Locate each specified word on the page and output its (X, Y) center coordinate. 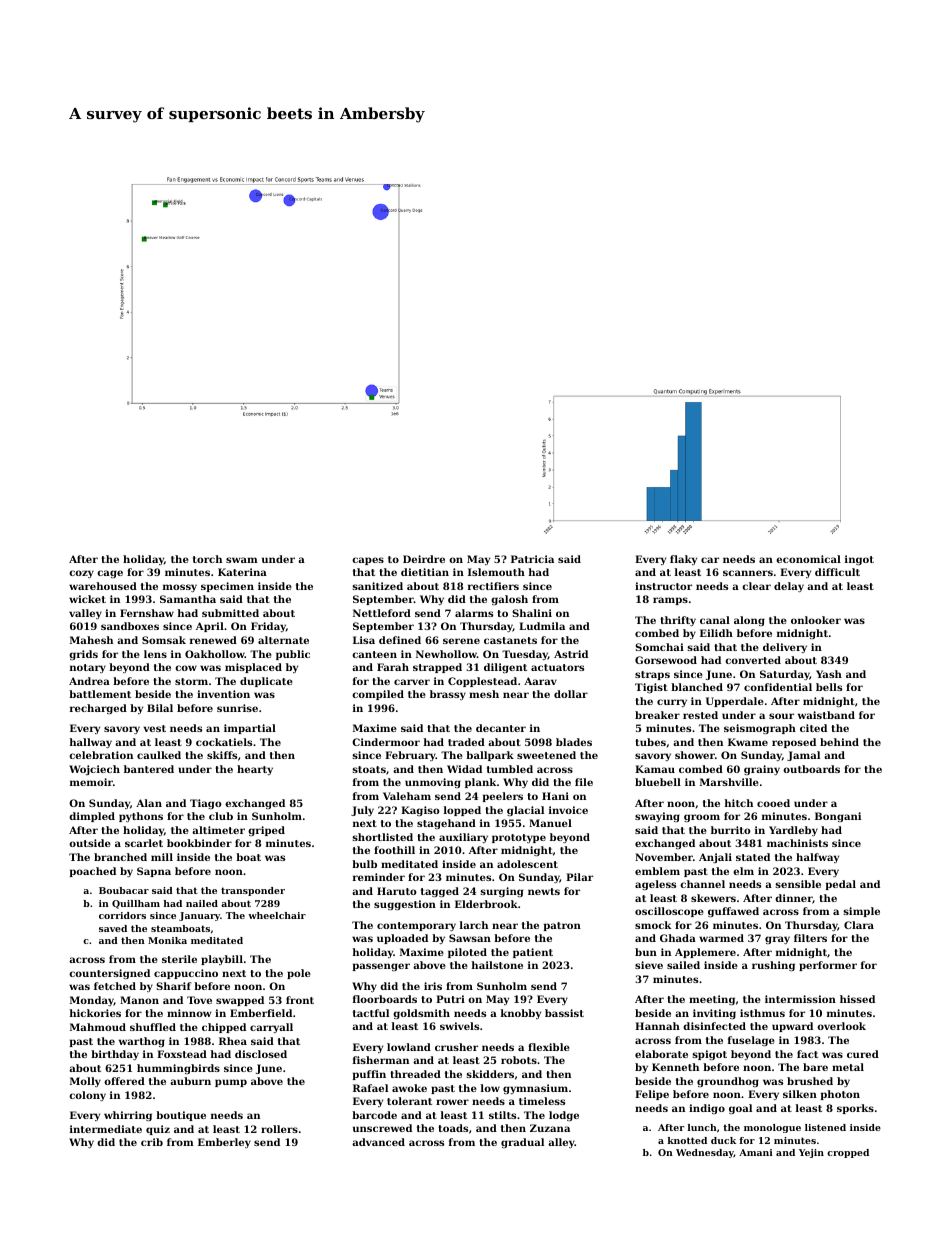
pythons (141, 817)
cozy (81, 574)
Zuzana (550, 1128)
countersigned (109, 974)
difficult (837, 572)
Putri (450, 999)
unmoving (433, 783)
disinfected (714, 1026)
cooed (773, 803)
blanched (697, 687)
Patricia (532, 559)
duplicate (266, 682)
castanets (510, 640)
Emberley (224, 1143)
